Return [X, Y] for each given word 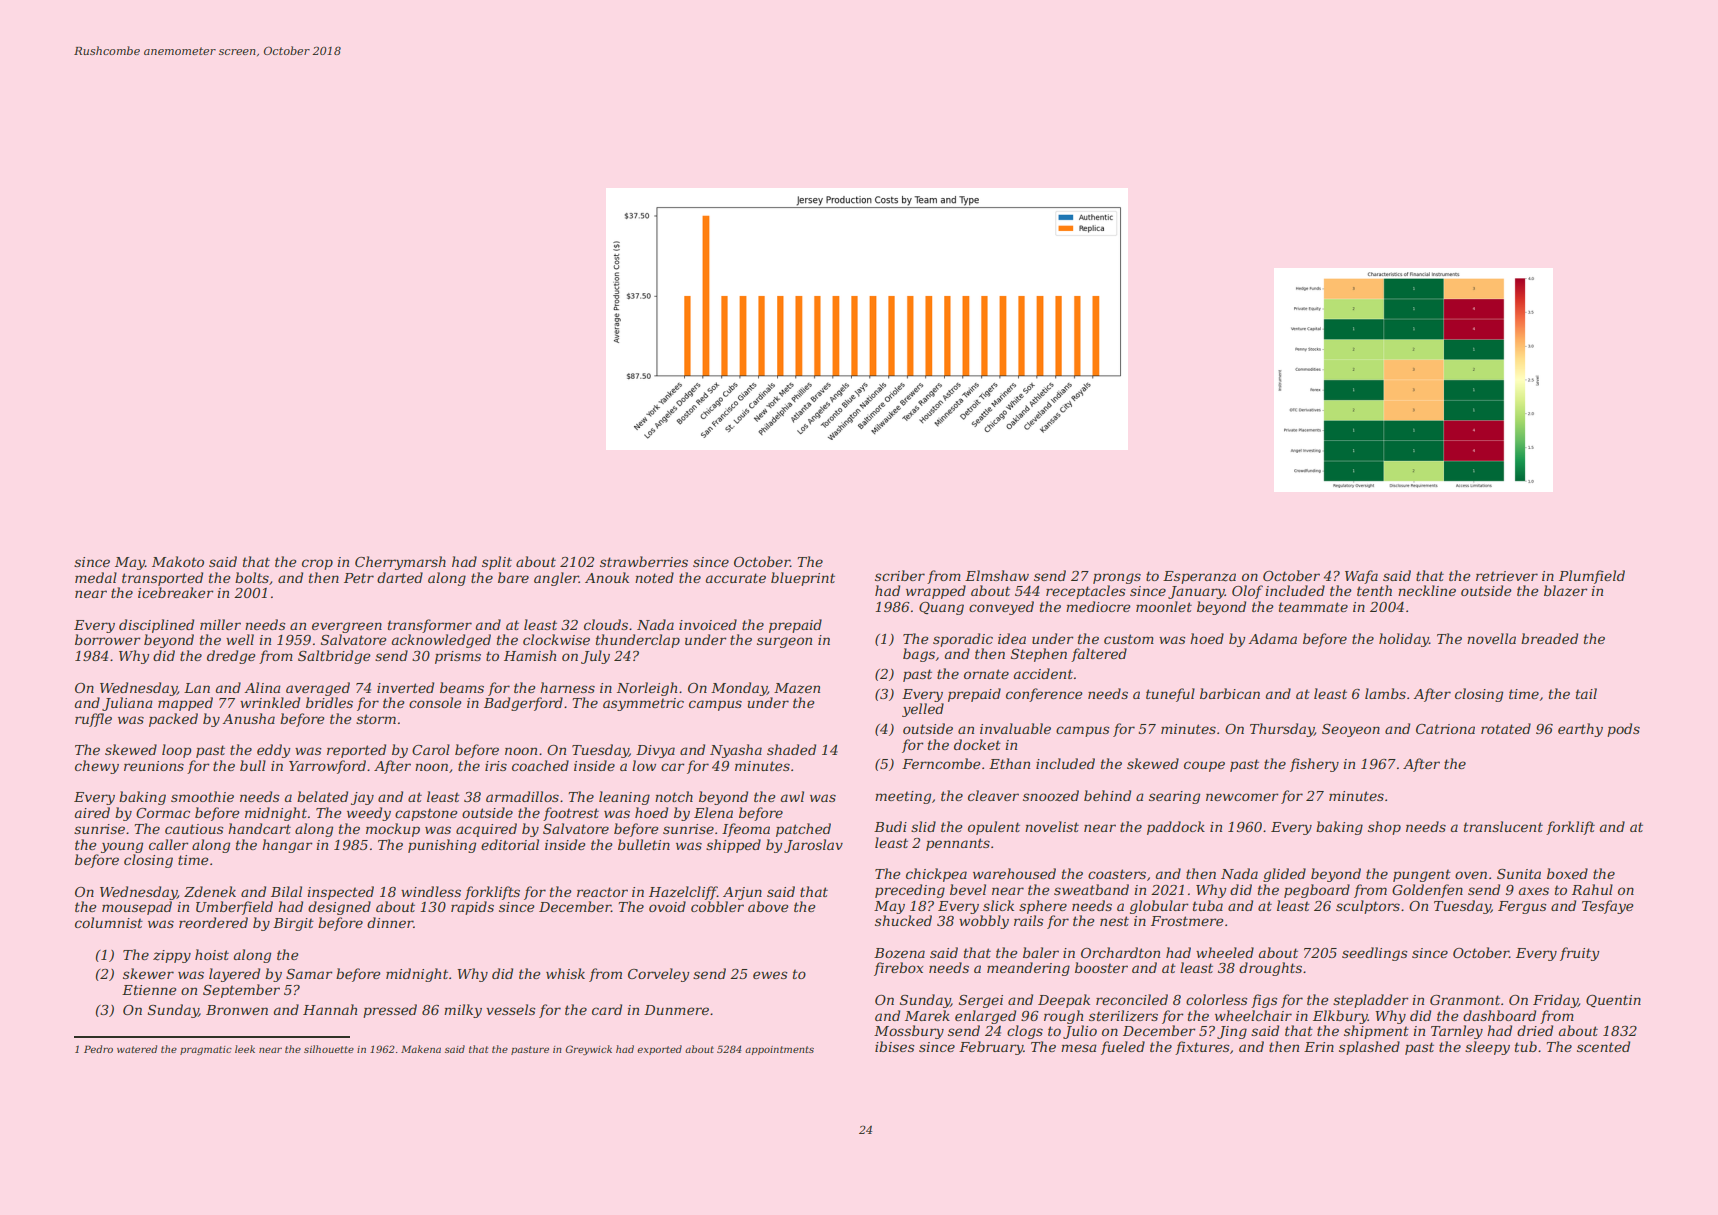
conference [1044, 695]
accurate [736, 578]
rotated [1506, 728]
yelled [923, 710]
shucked [903, 920]
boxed [1567, 873]
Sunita [1519, 874]
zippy [172, 956]
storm [376, 719]
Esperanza [1199, 577]
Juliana [127, 704]
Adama [1272, 638]
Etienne [149, 990]
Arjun [742, 893]
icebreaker [176, 592]
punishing [442, 846]
